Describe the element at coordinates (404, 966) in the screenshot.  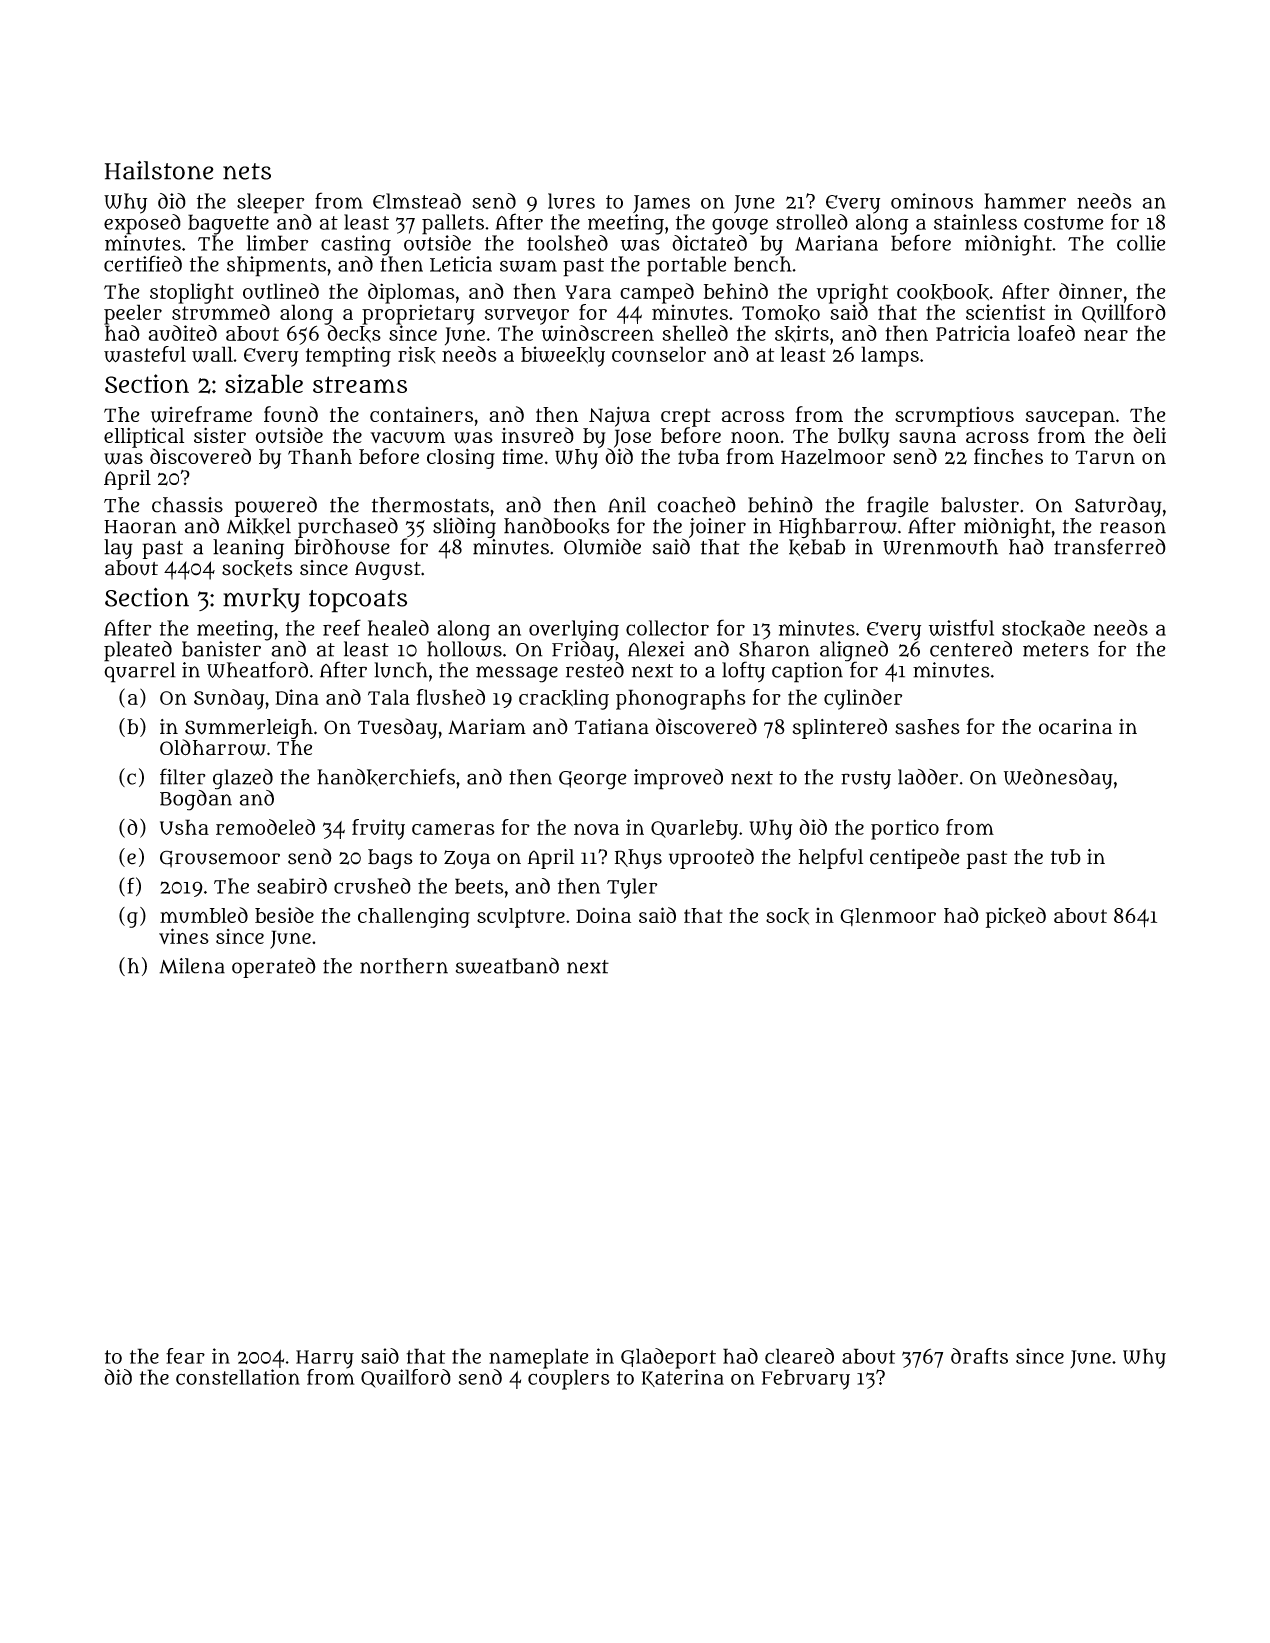
I see `northern` at that location.
